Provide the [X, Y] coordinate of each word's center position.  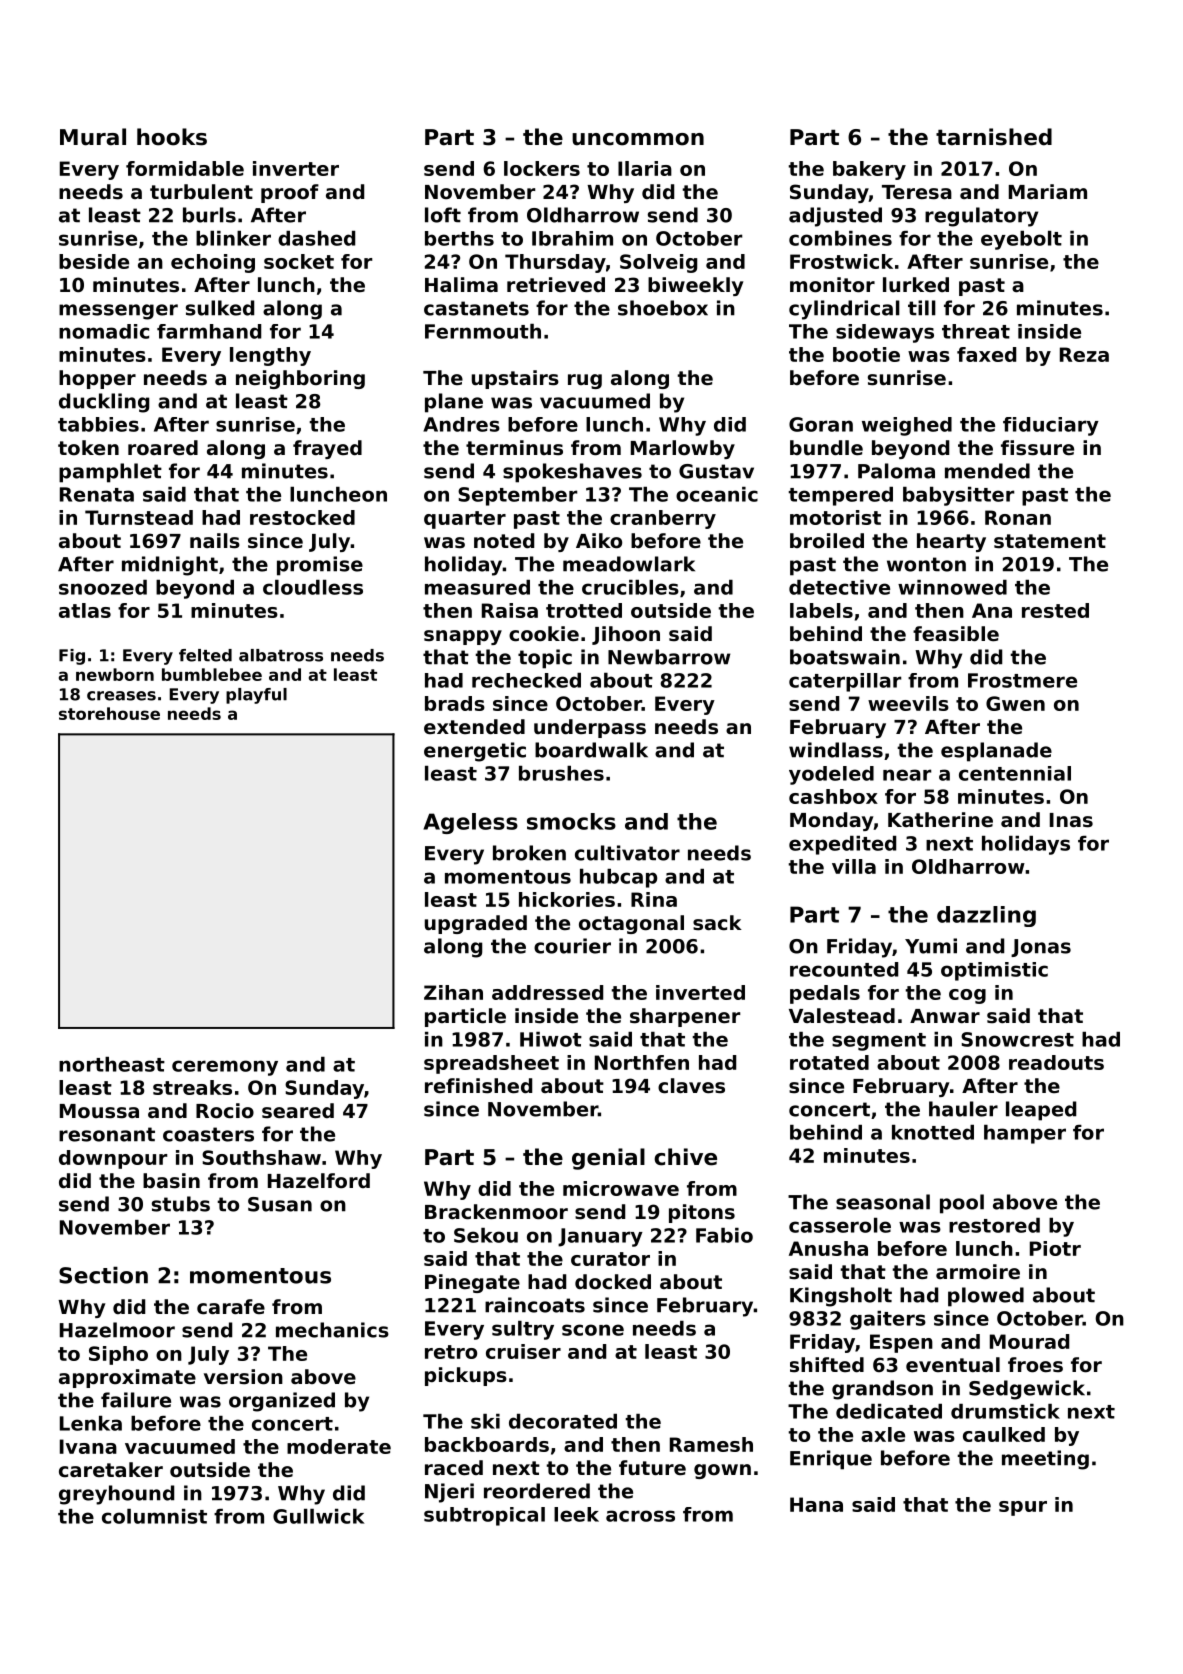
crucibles [630, 587]
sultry [523, 1330]
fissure [1037, 448]
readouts [1056, 1062]
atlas [85, 610]
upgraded [476, 924]
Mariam [1048, 191]
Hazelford [319, 1181]
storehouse [109, 713]
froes [1035, 1365]
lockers [542, 168]
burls [209, 215]
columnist [154, 1516]
